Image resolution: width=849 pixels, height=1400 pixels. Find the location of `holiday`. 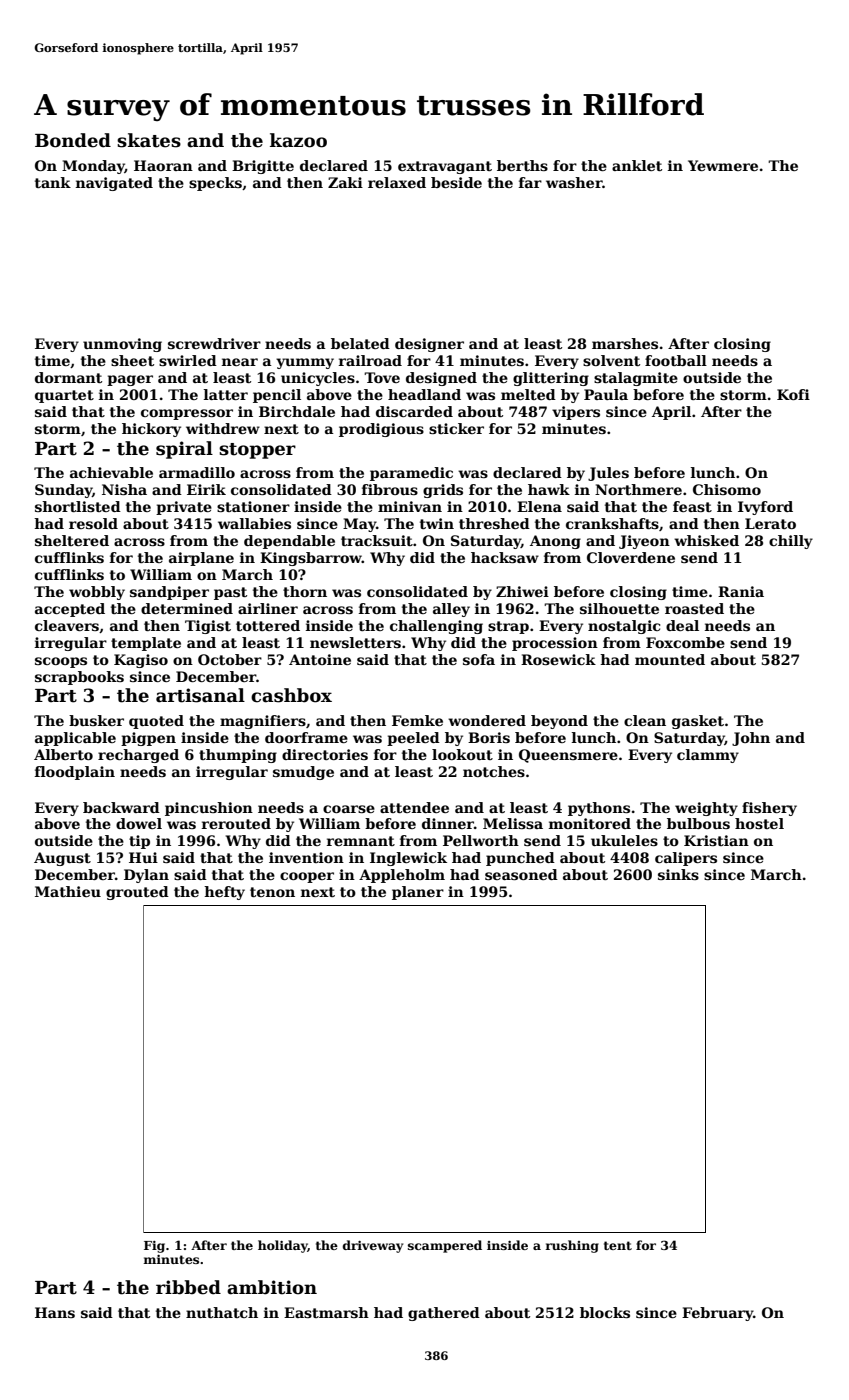

holiday is located at coordinates (283, 1246).
